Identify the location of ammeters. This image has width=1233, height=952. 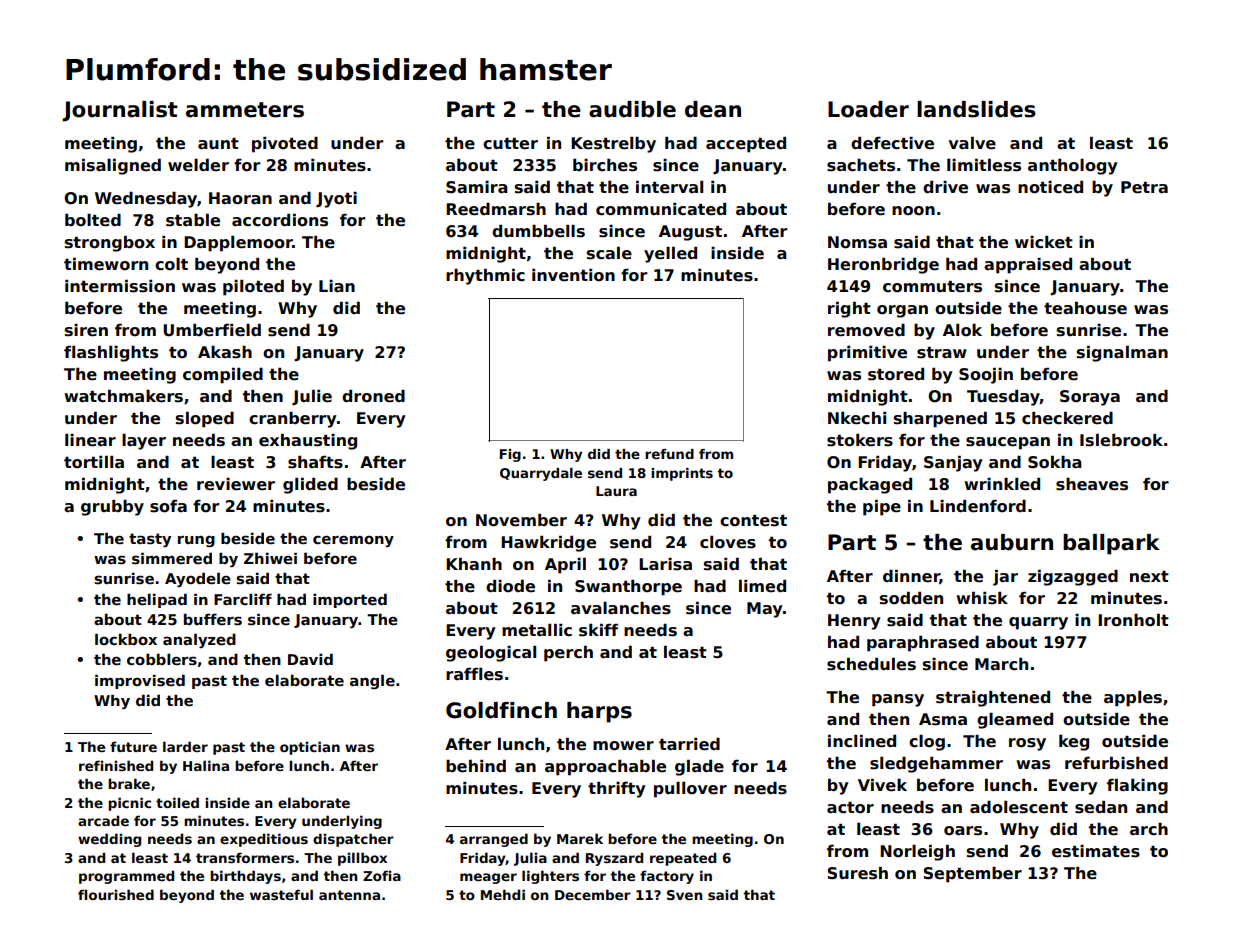
(245, 110).
